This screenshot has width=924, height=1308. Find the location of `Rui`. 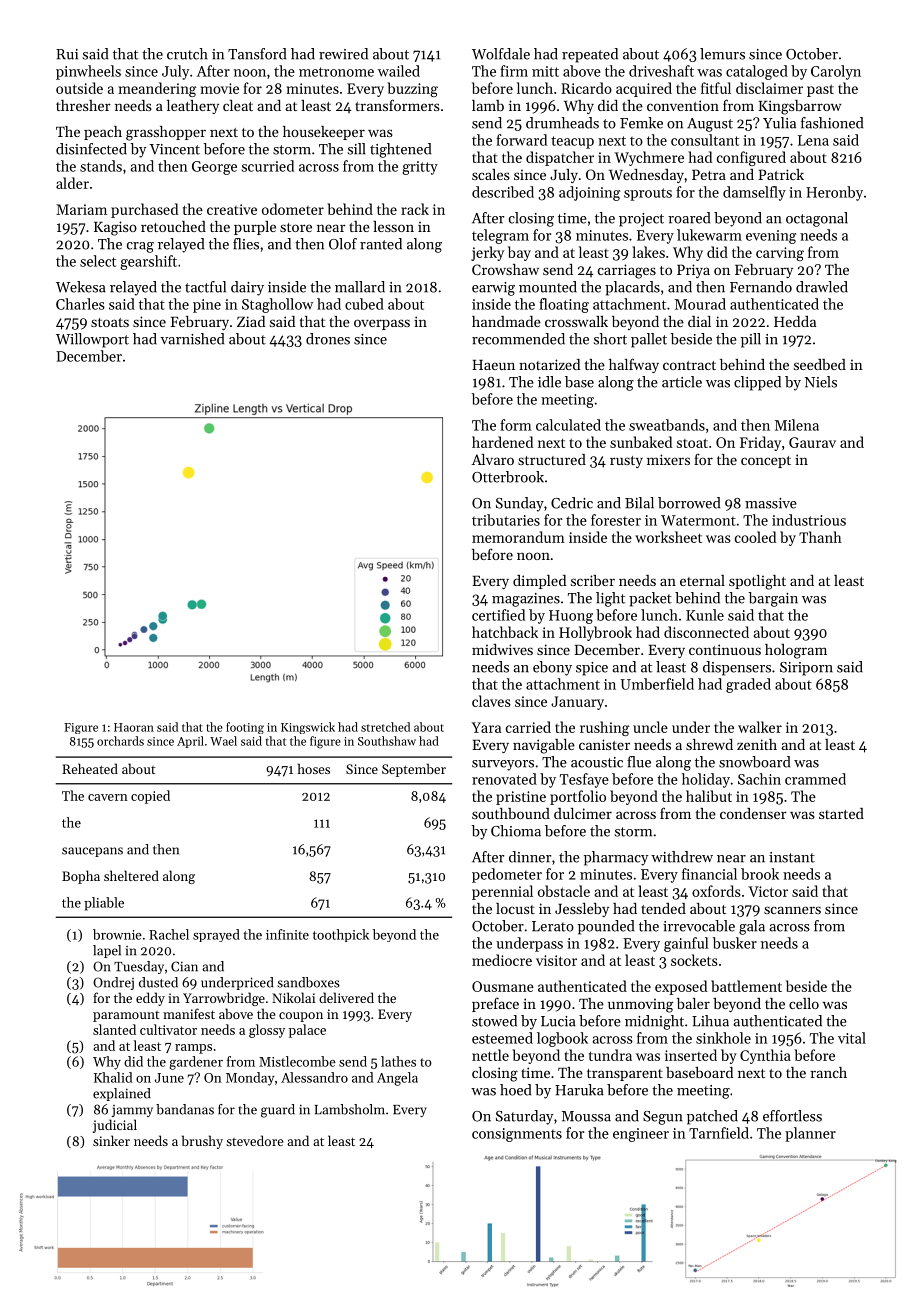

Rui is located at coordinates (67, 54).
